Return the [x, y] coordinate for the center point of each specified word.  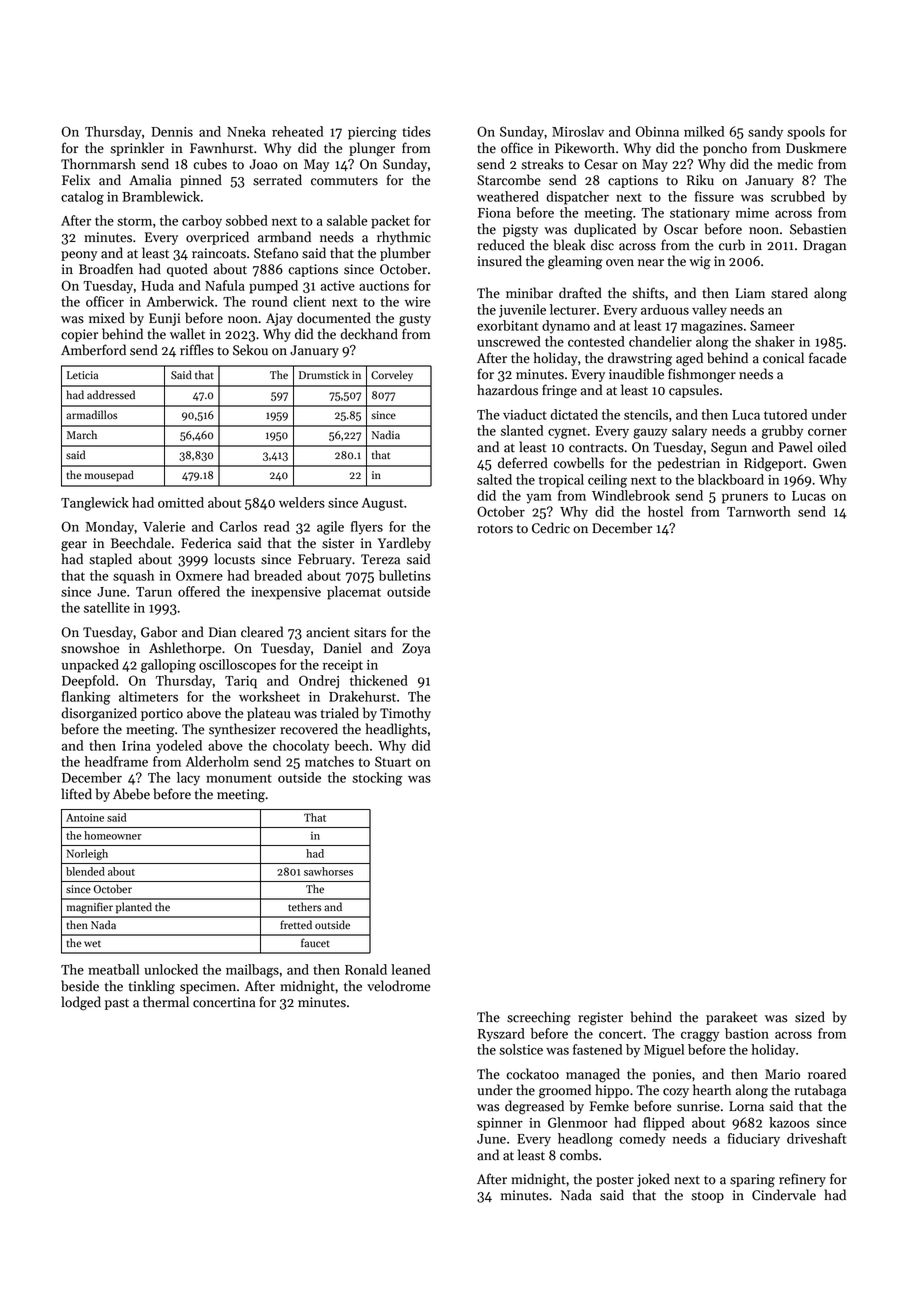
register [600, 1019]
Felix [76, 180]
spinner [500, 1124]
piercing [372, 133]
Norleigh [87, 854]
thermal [166, 1002]
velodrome [398, 986]
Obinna [657, 131]
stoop [707, 1197]
